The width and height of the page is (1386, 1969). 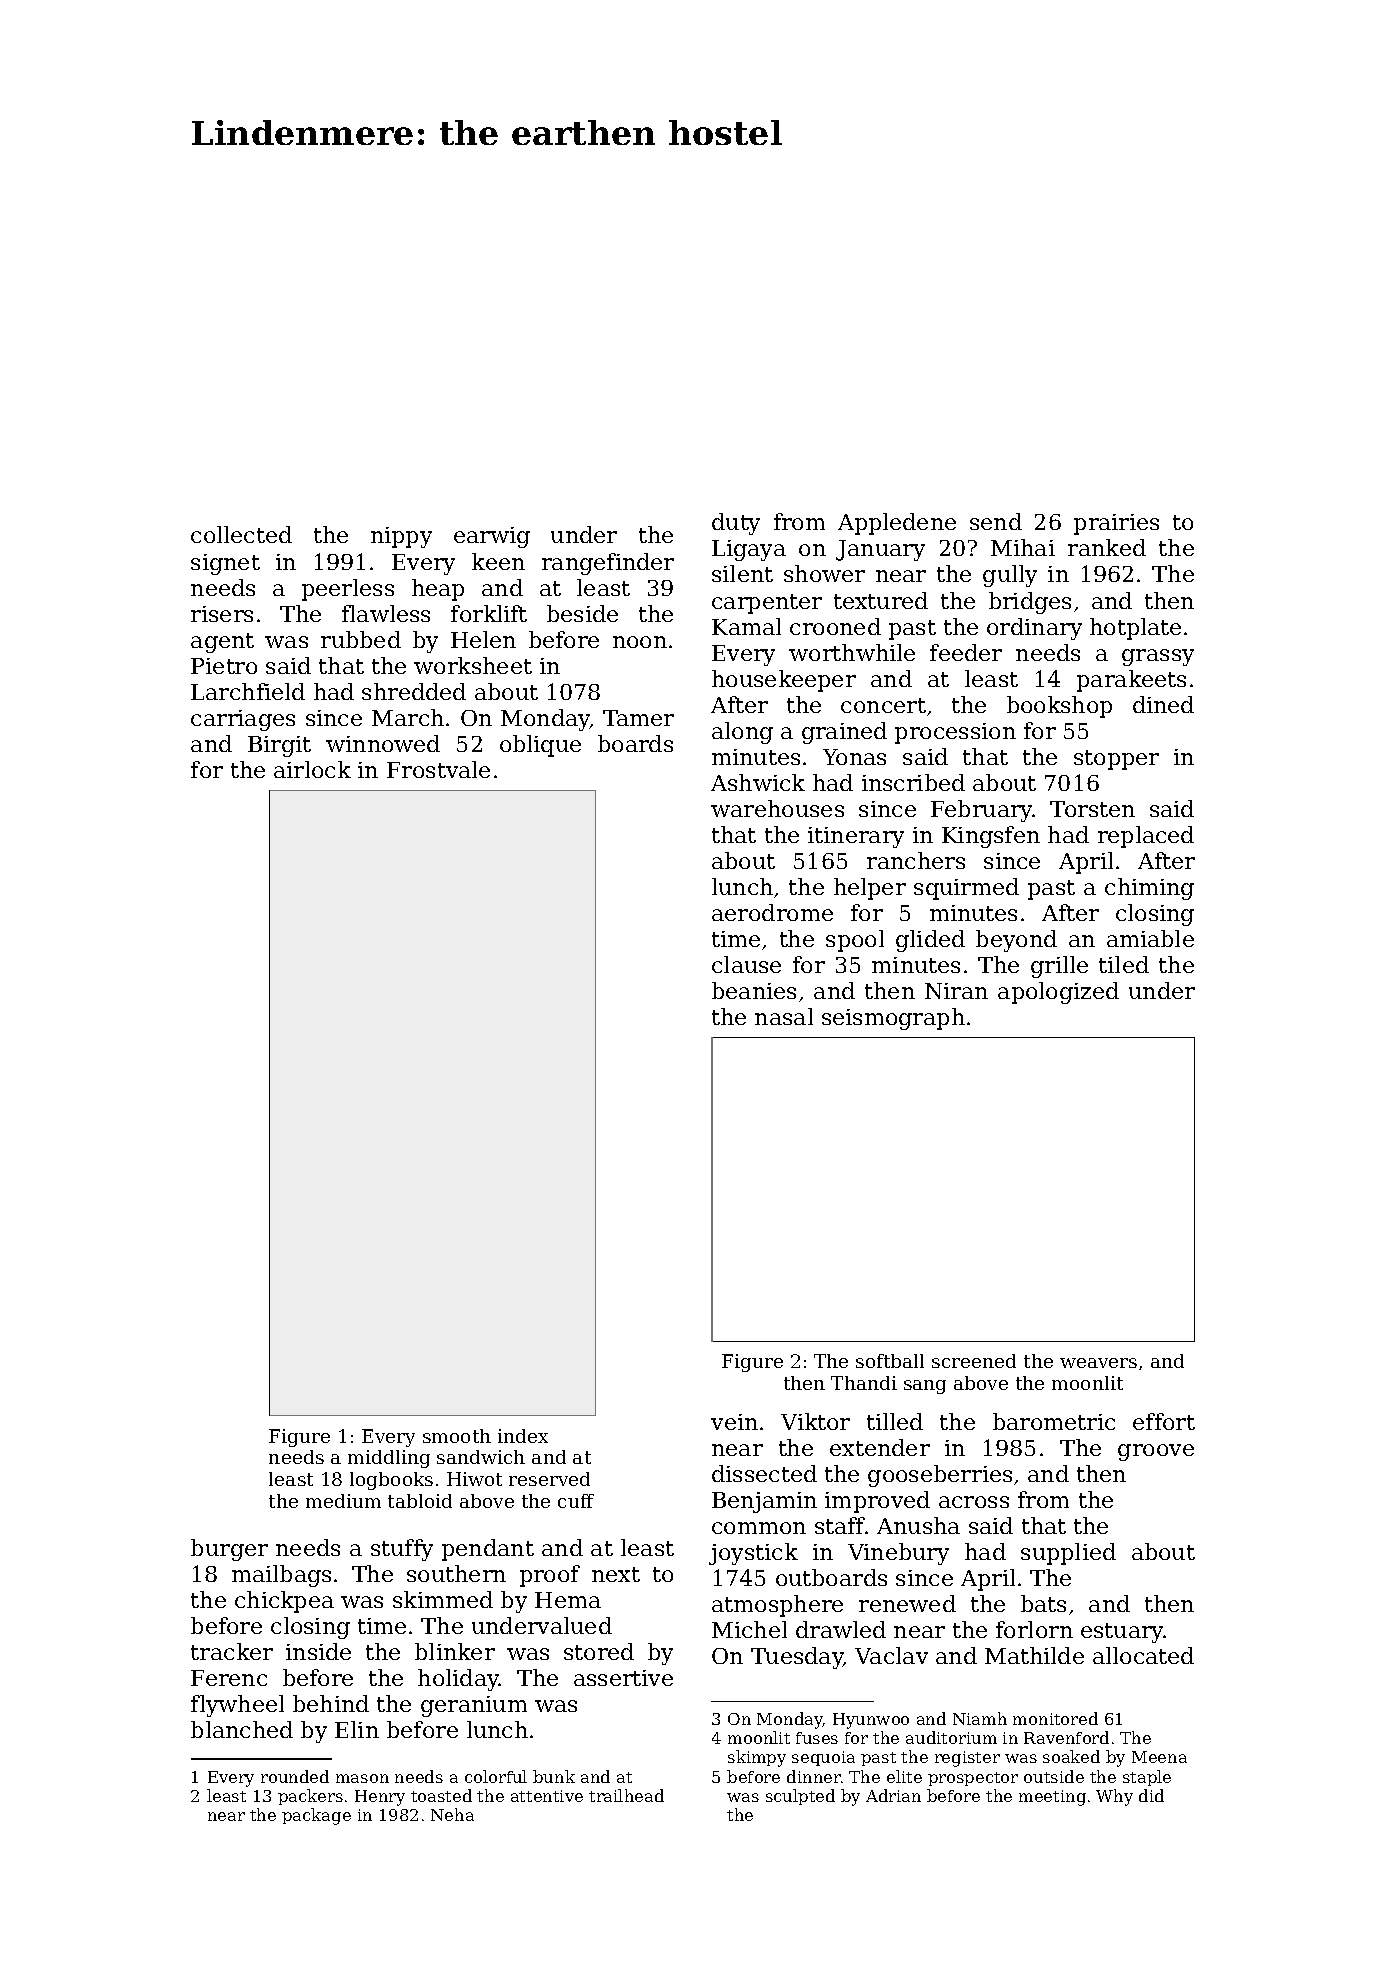 I want to click on vein, so click(x=734, y=1422).
